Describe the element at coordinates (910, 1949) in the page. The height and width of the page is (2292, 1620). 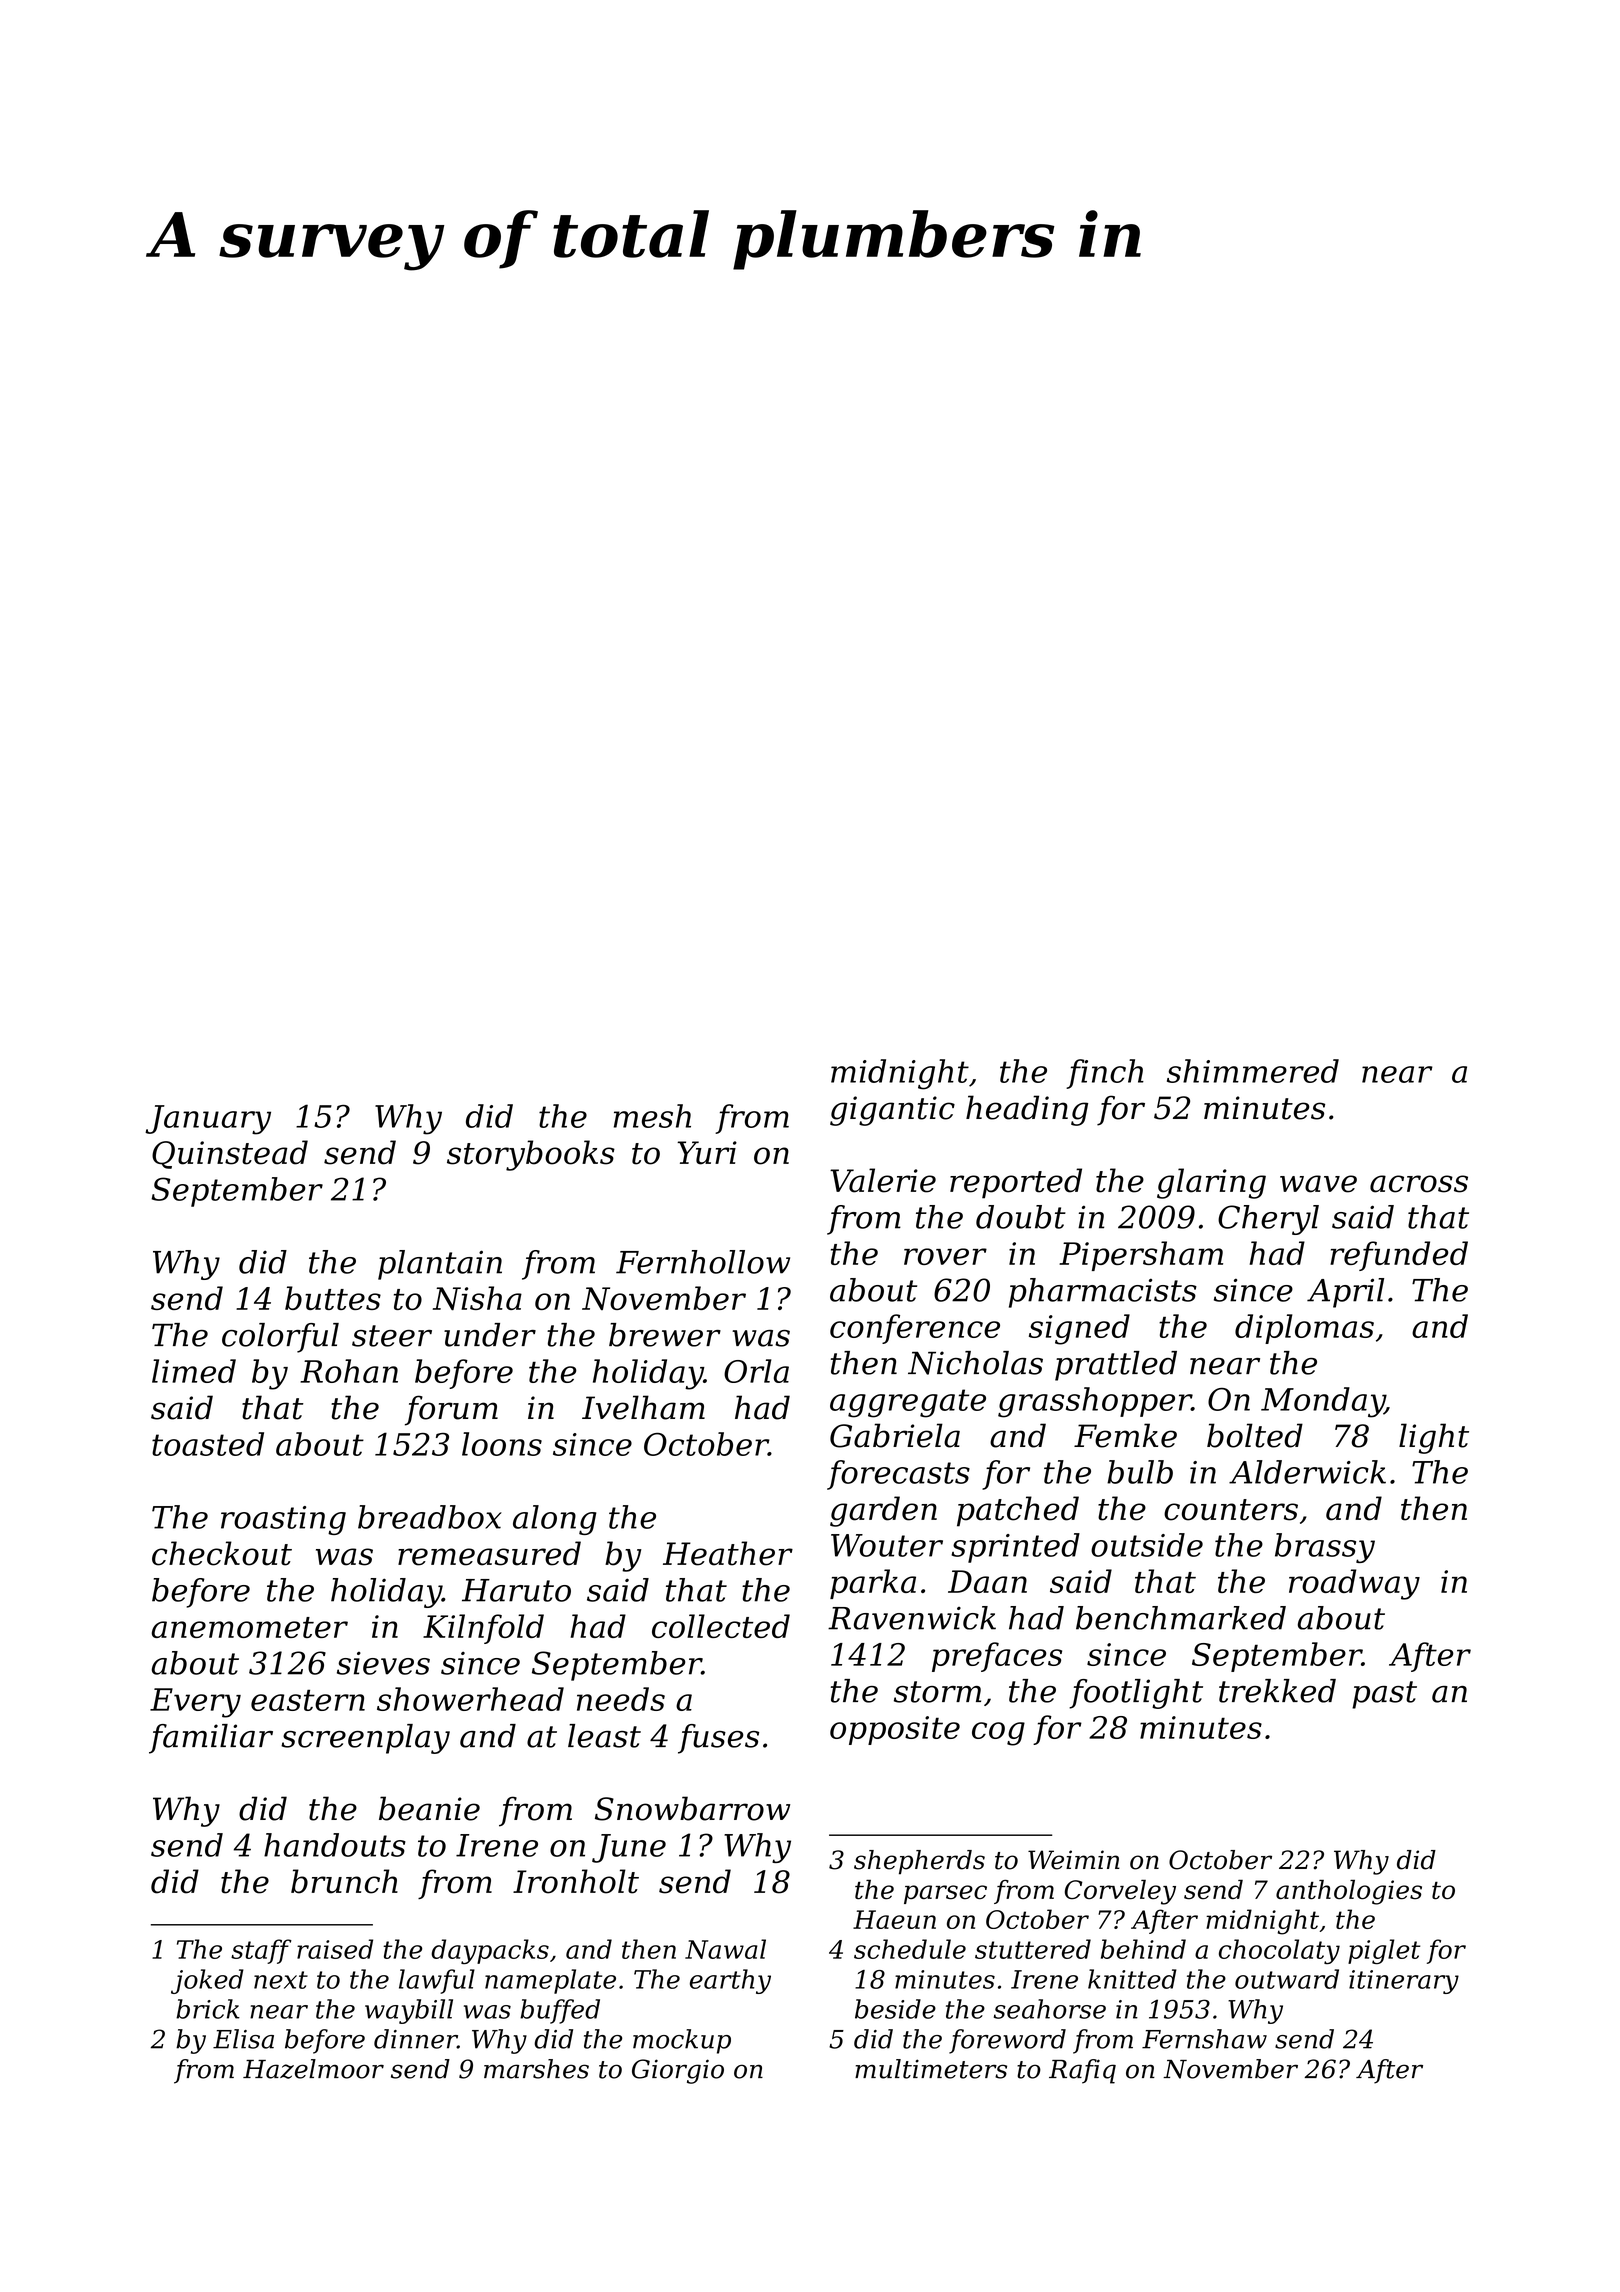
I see `schedule` at that location.
